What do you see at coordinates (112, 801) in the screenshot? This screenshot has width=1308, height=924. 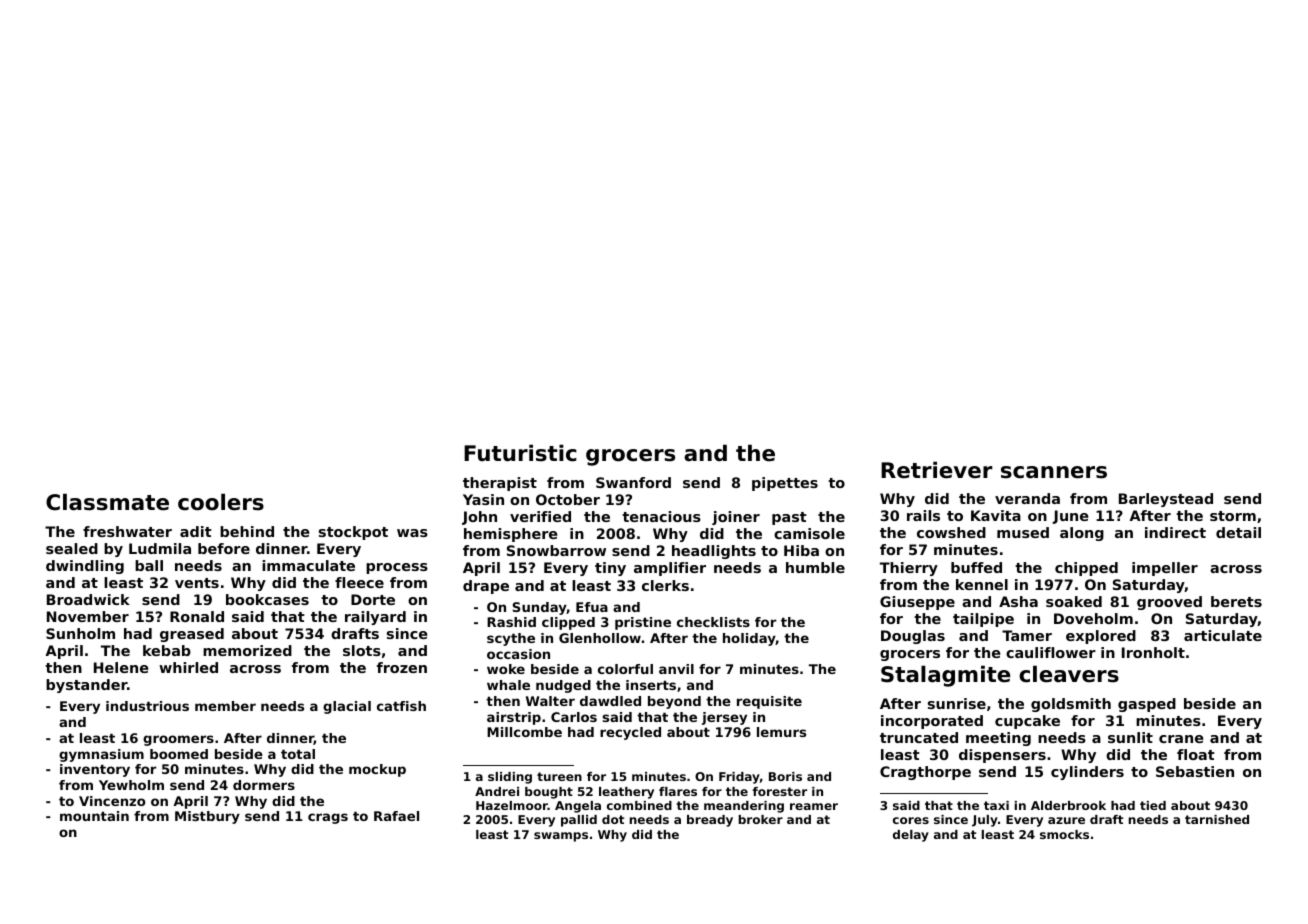 I see `Vincenzo` at bounding box center [112, 801].
